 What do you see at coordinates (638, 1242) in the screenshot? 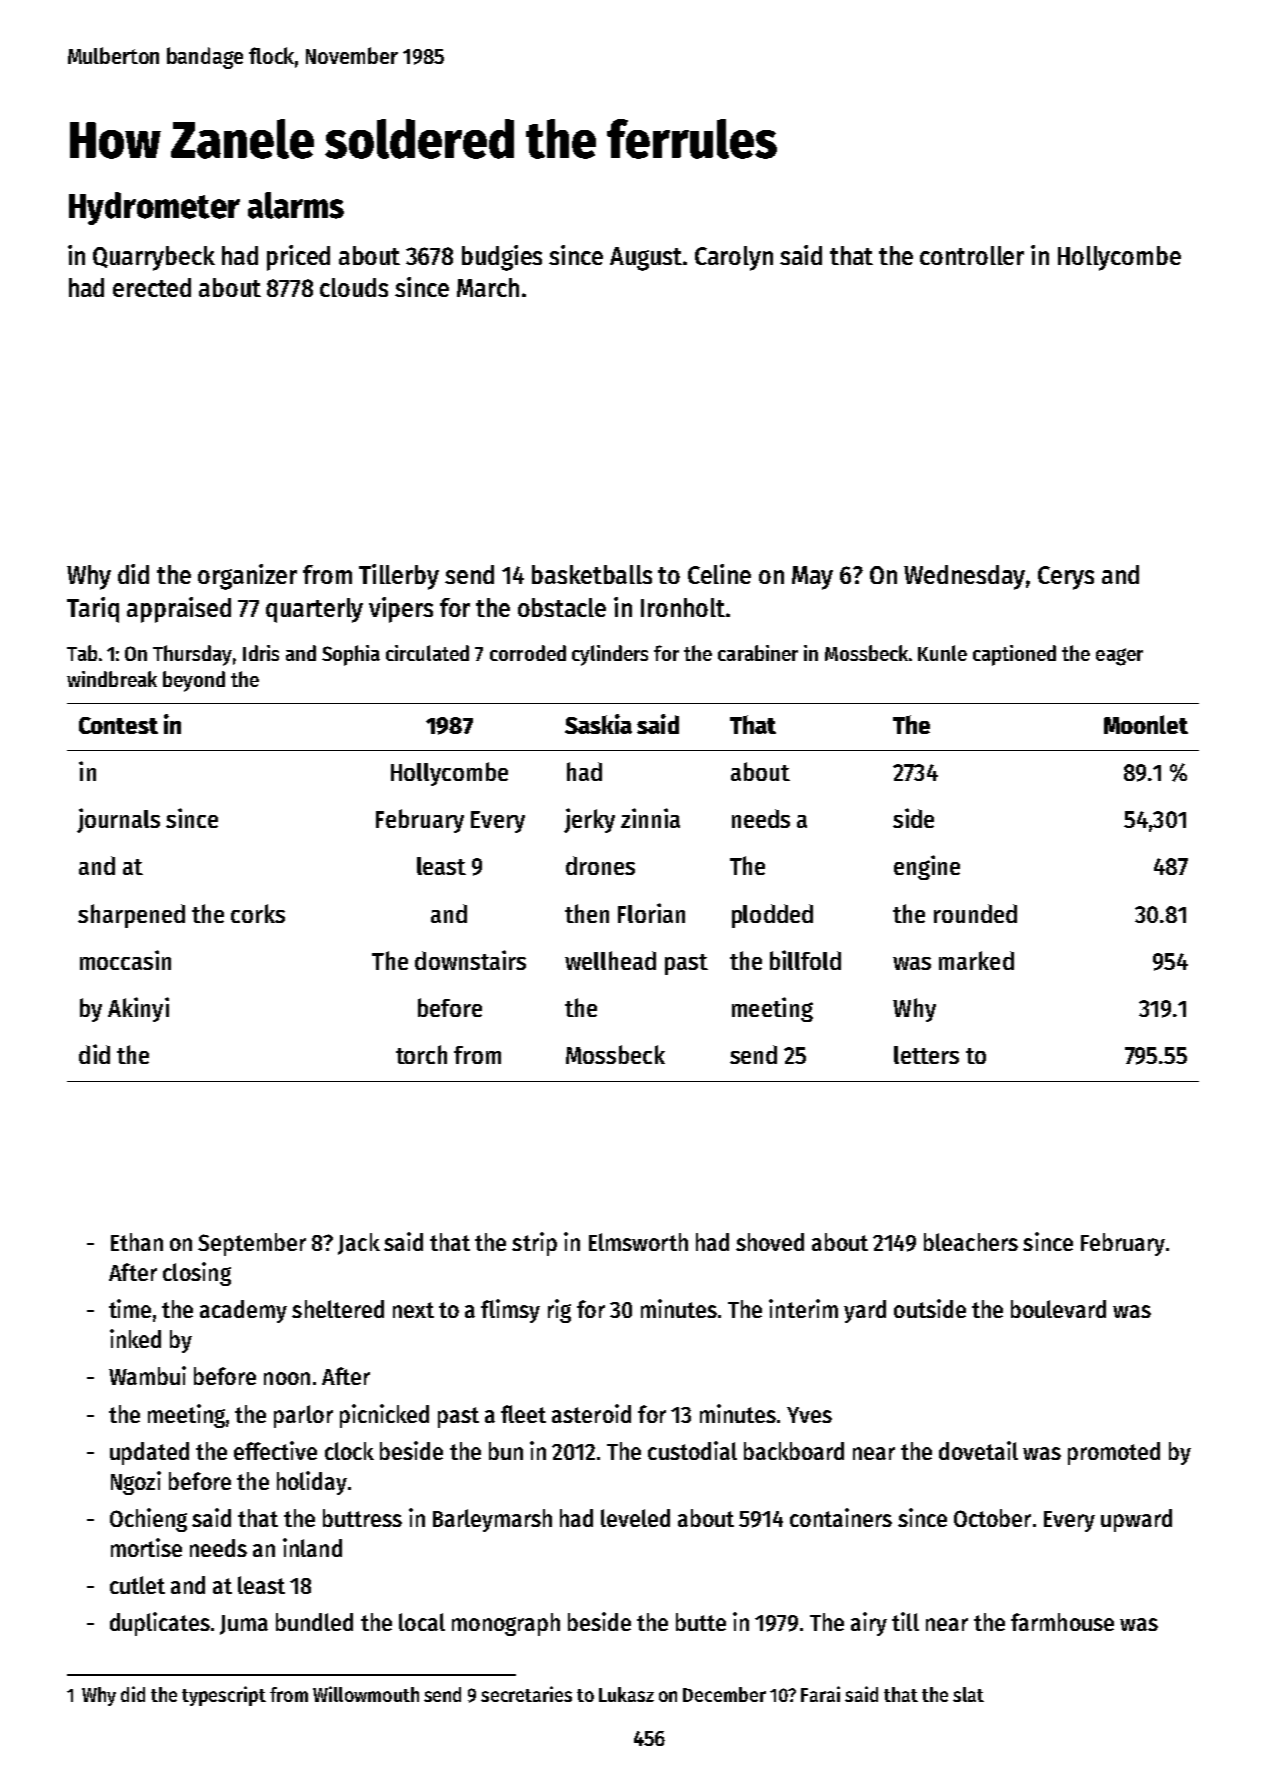
I see `Elmsworth` at bounding box center [638, 1242].
